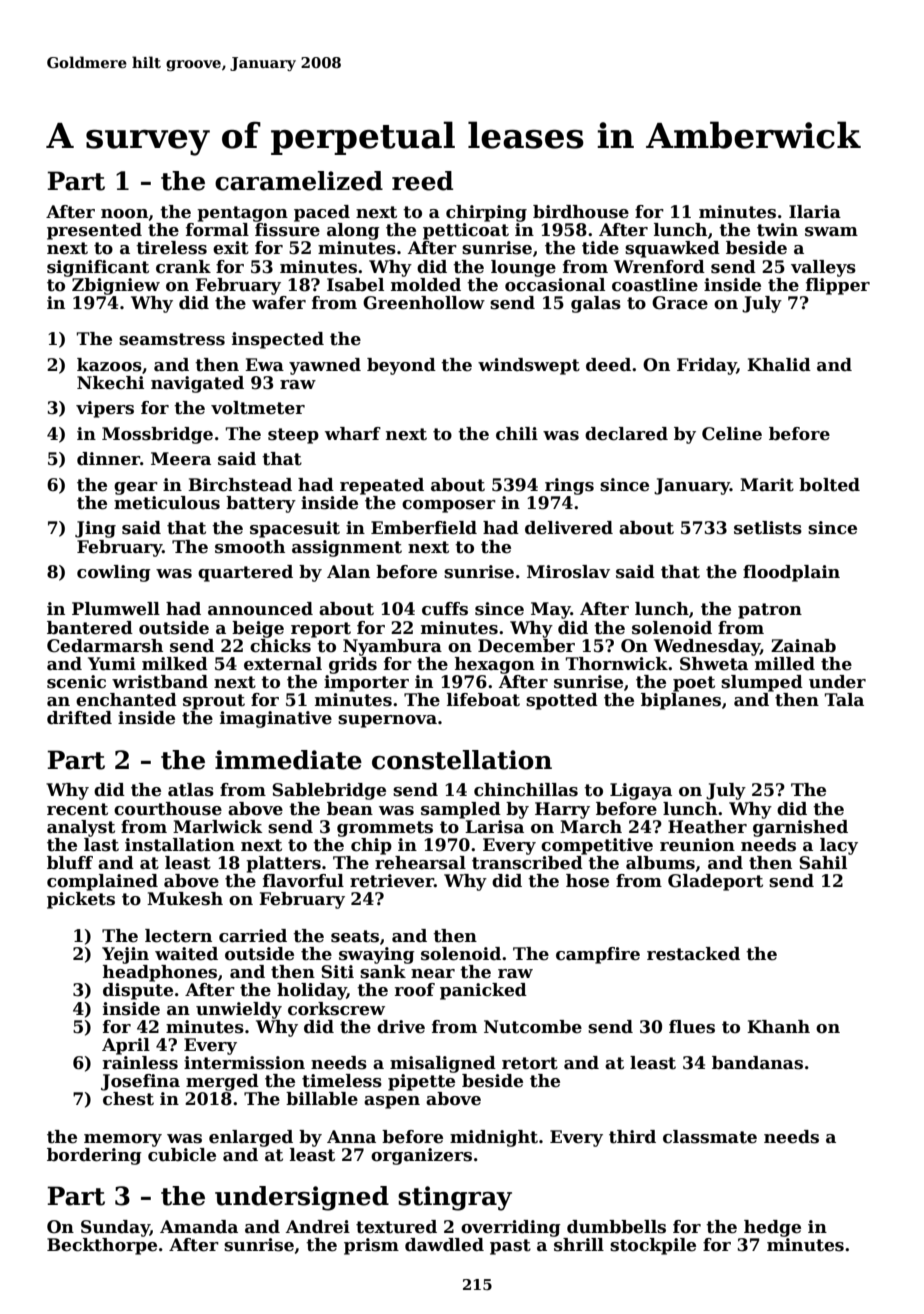 The width and height of the screenshot is (924, 1314). What do you see at coordinates (823, 863) in the screenshot?
I see `Sahil` at bounding box center [823, 863].
